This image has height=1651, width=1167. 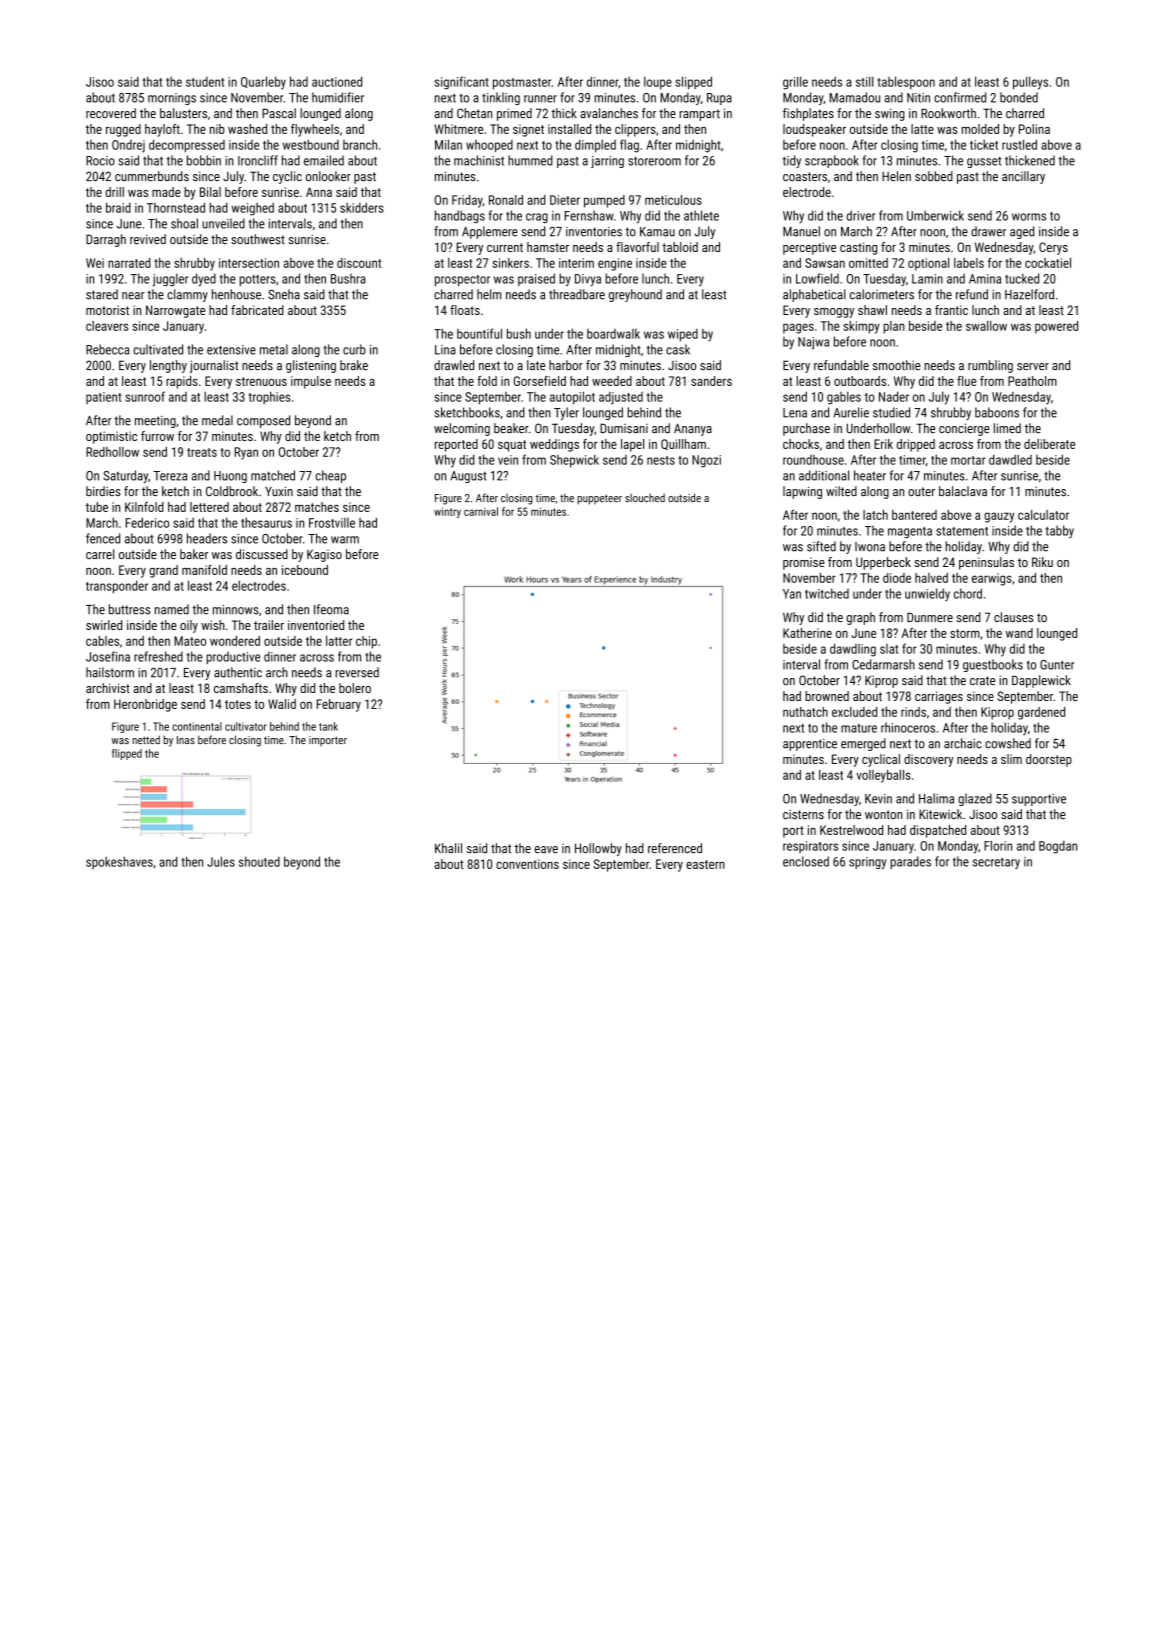 I want to click on treats, so click(x=202, y=452).
